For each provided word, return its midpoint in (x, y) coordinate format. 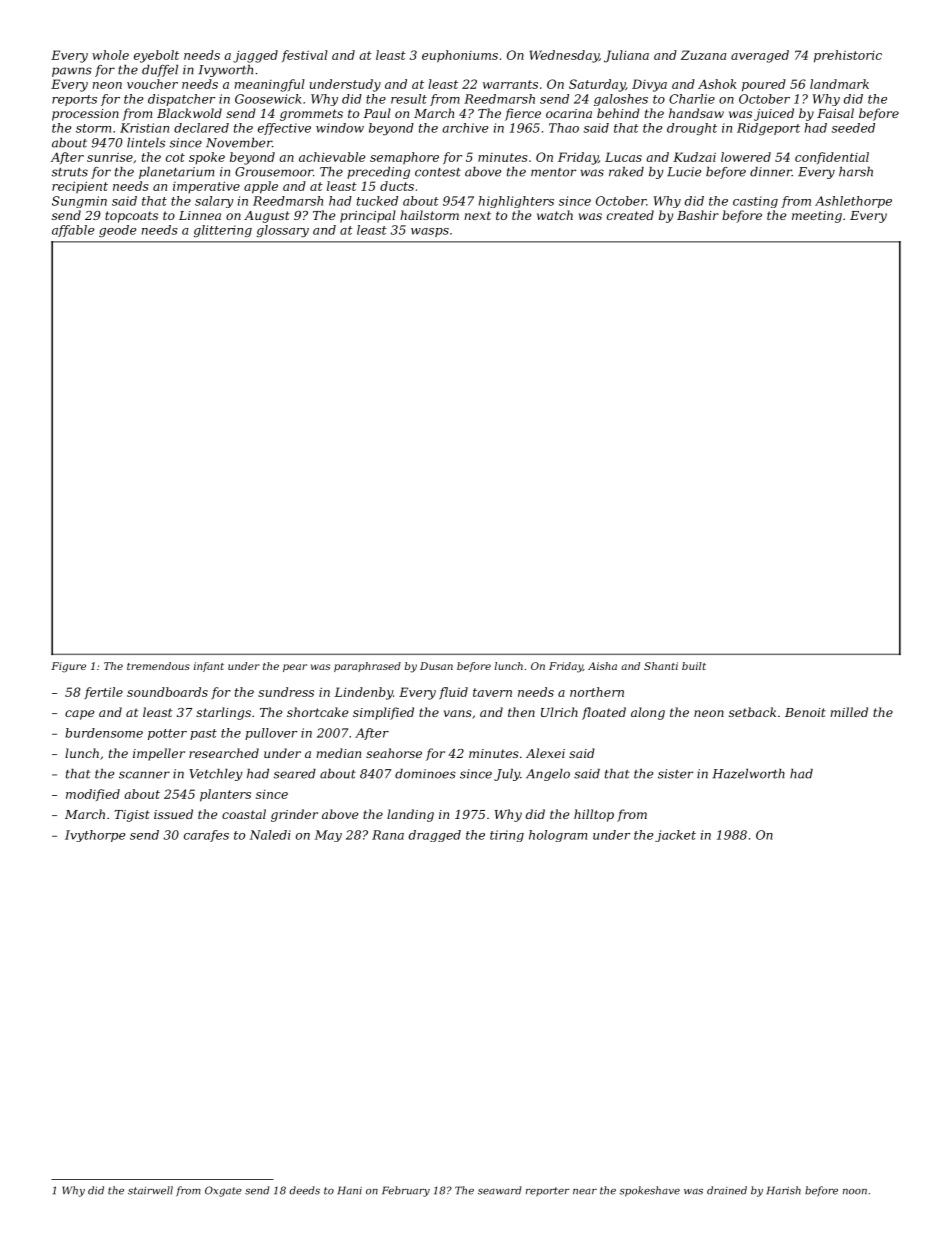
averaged (760, 56)
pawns (72, 72)
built (694, 666)
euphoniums (460, 56)
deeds (304, 1190)
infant (209, 667)
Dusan (436, 666)
